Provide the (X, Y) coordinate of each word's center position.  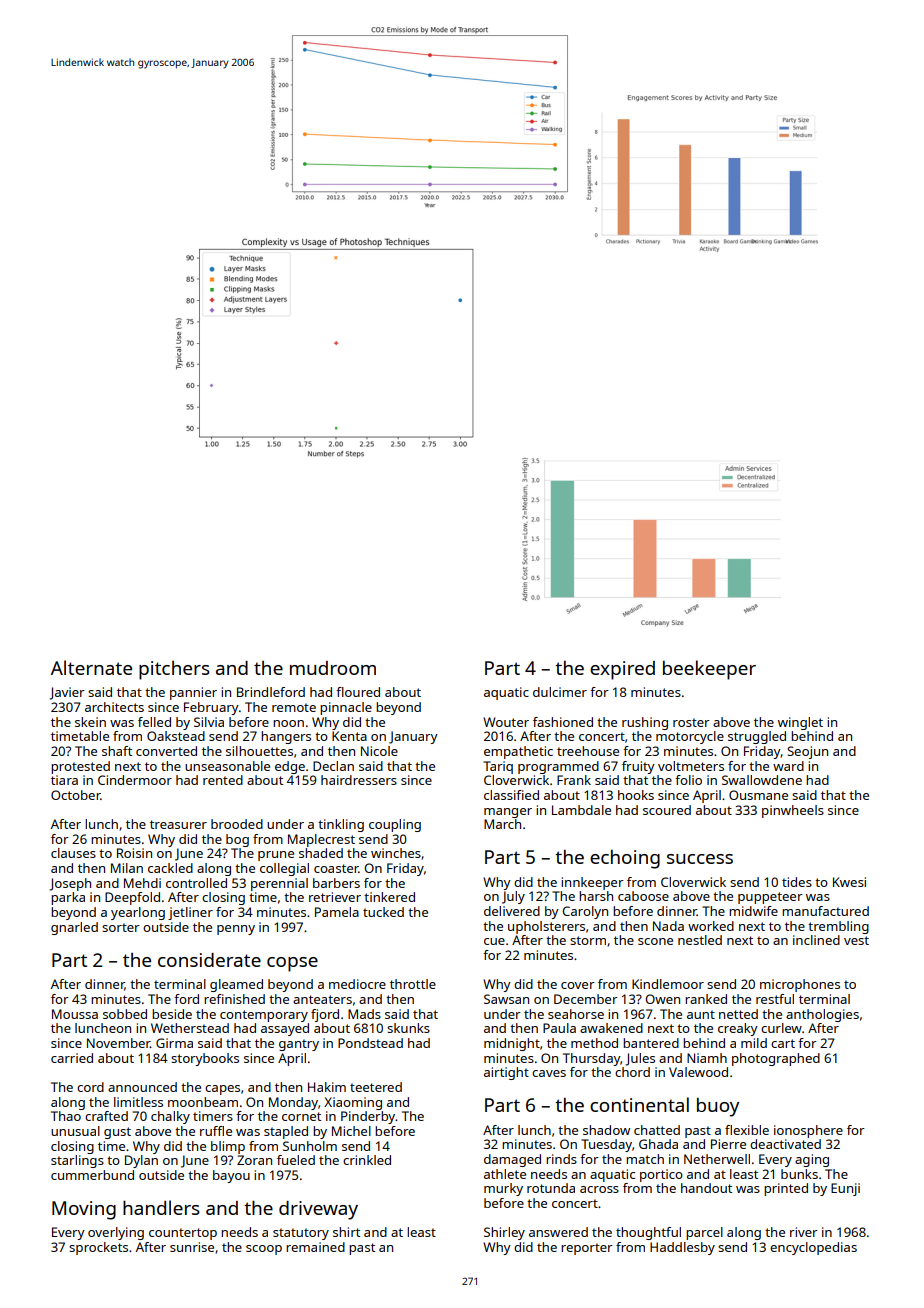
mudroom (333, 668)
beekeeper (709, 670)
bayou (231, 1176)
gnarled (74, 928)
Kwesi (849, 882)
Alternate (91, 667)
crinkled (367, 1160)
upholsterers (546, 927)
